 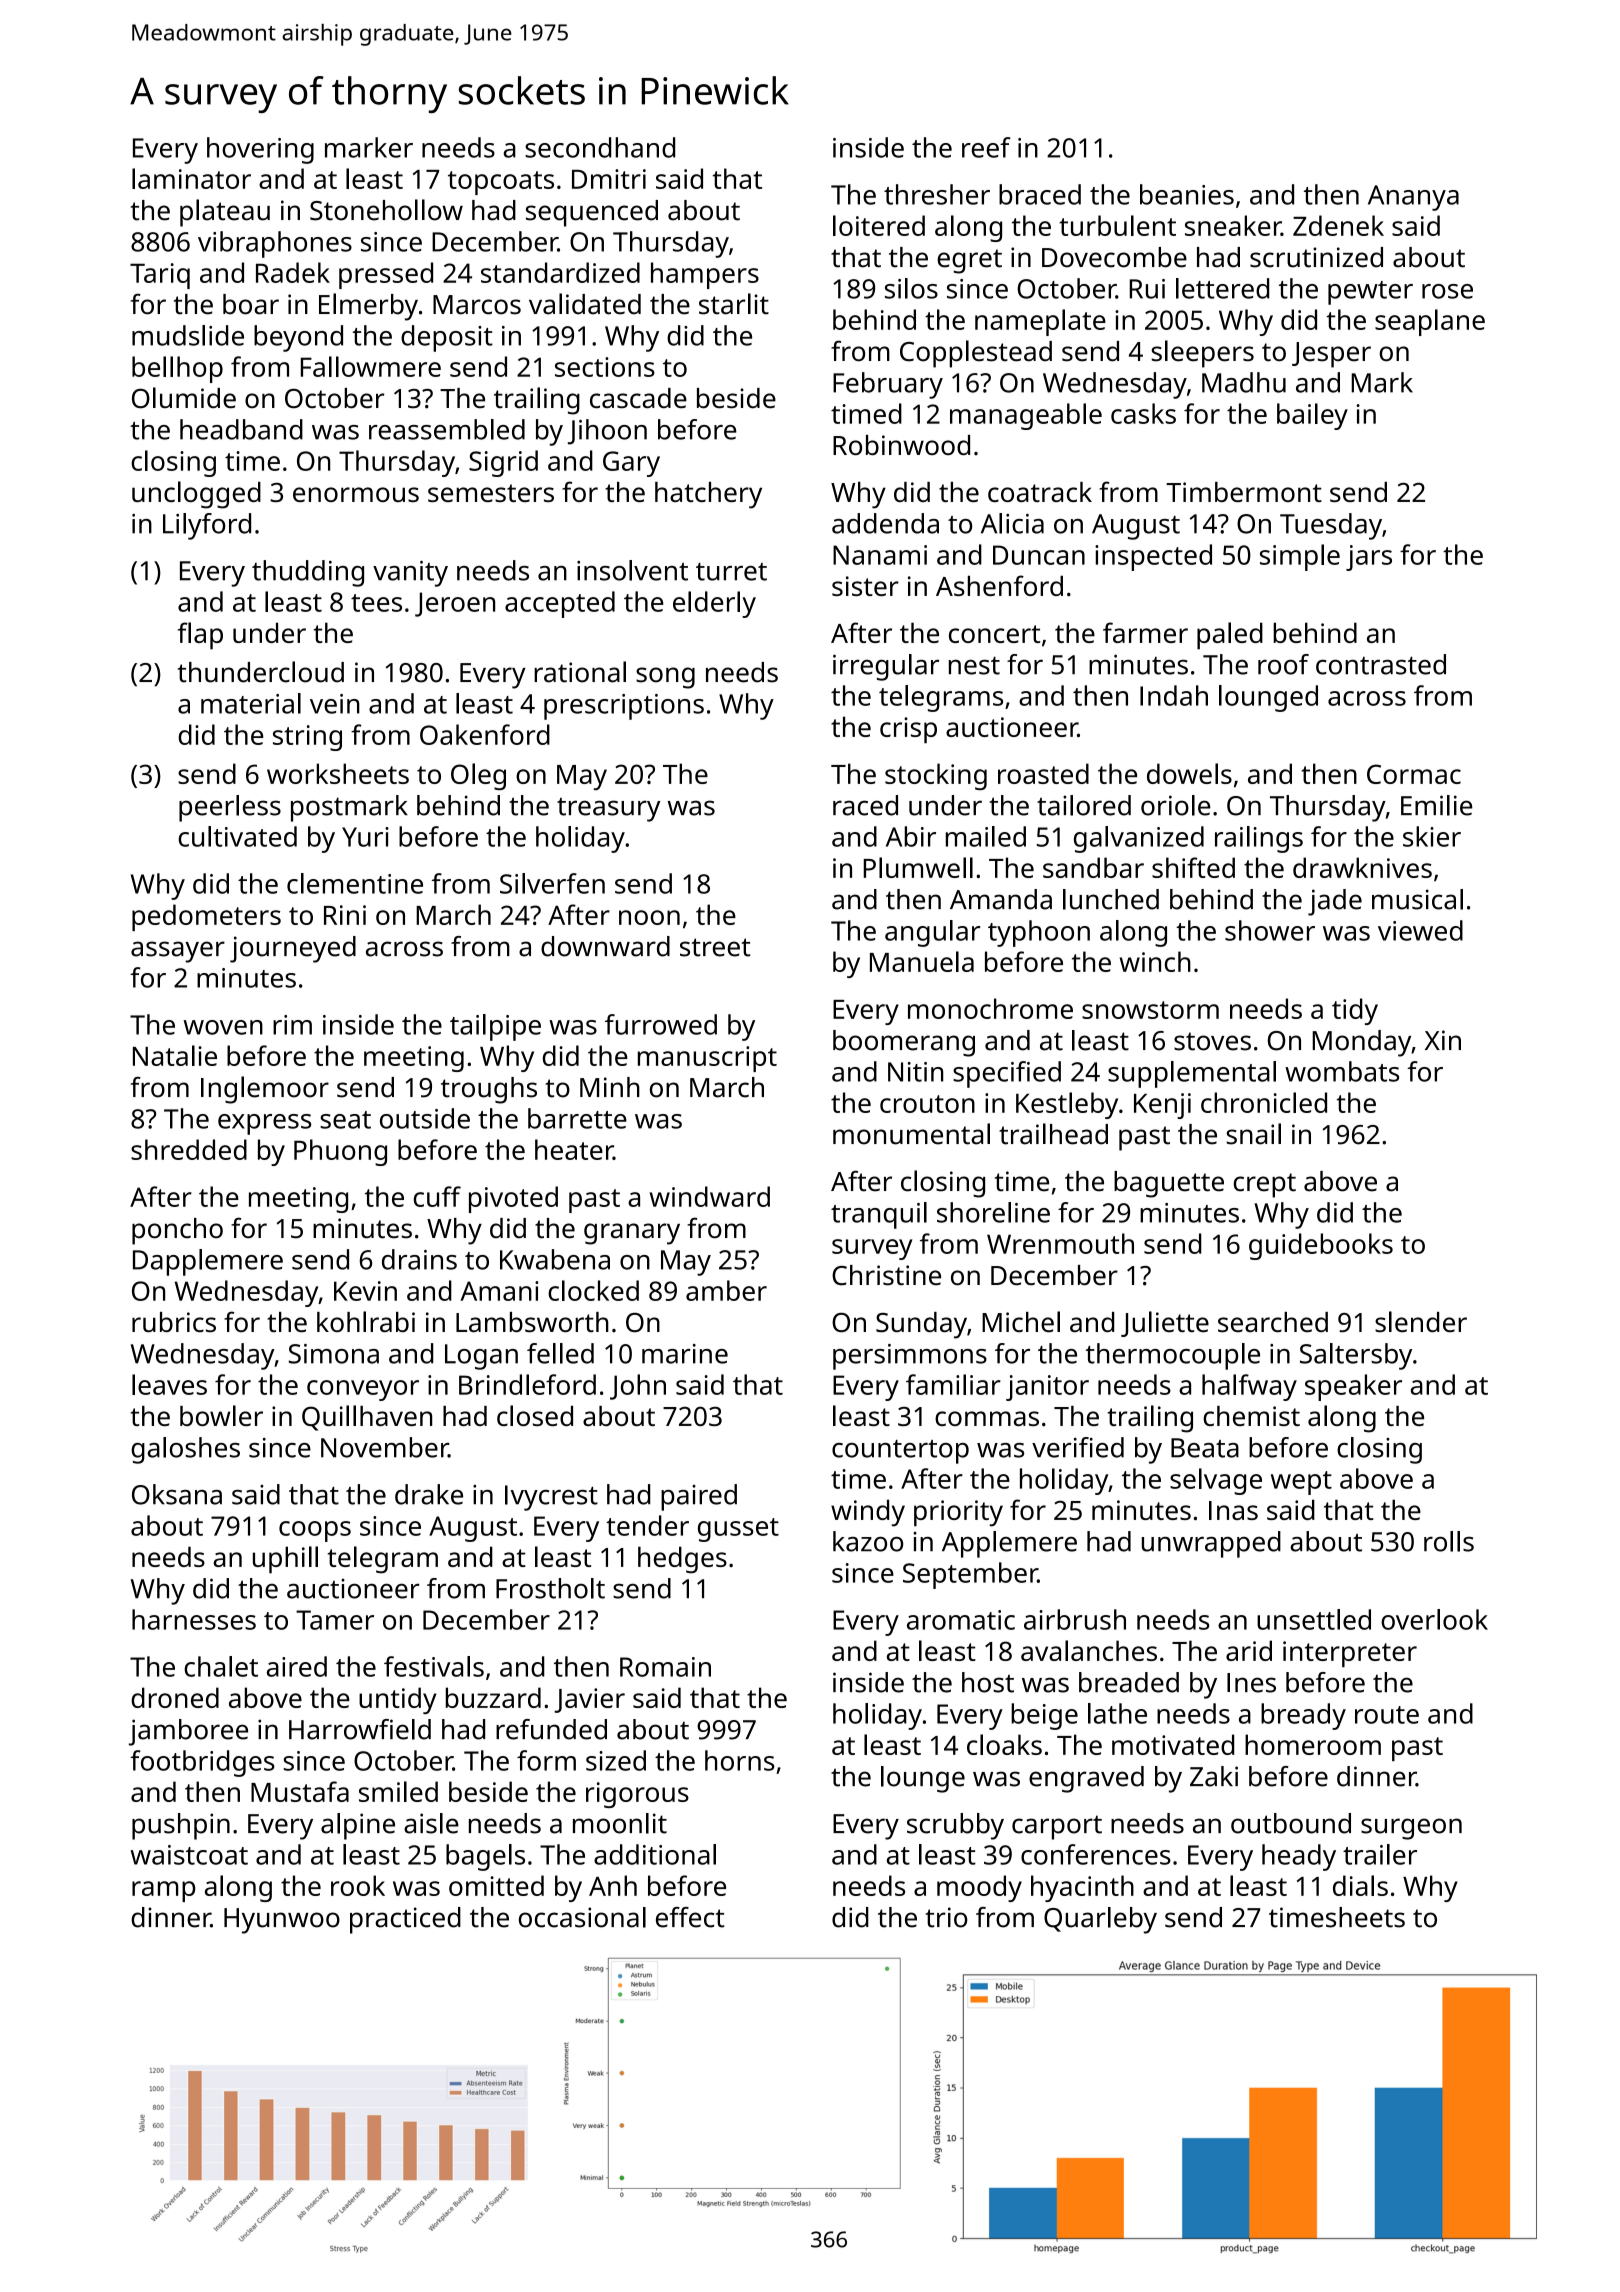 What do you see at coordinates (503, 463) in the image?
I see `Sigrid` at bounding box center [503, 463].
